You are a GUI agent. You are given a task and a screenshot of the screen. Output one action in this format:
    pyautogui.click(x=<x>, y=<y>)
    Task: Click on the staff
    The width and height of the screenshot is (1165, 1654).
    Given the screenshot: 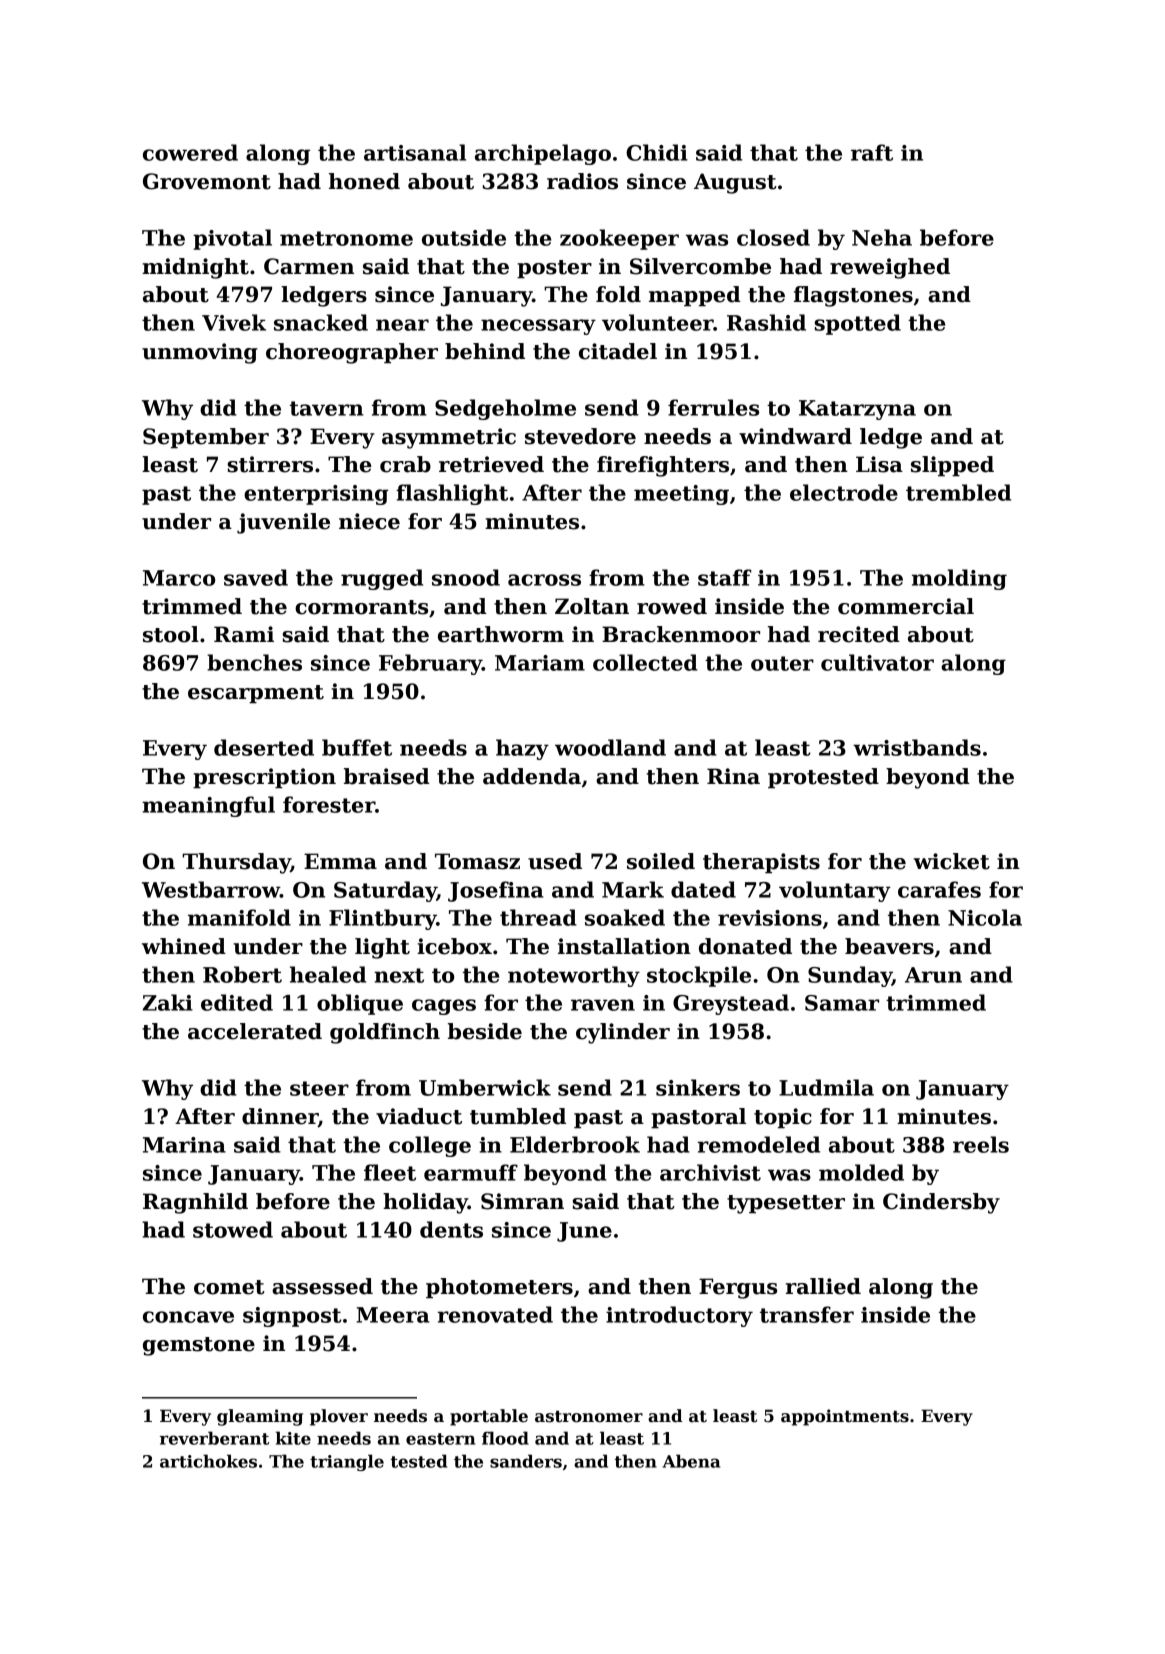 What is the action you would take?
    pyautogui.click(x=725, y=577)
